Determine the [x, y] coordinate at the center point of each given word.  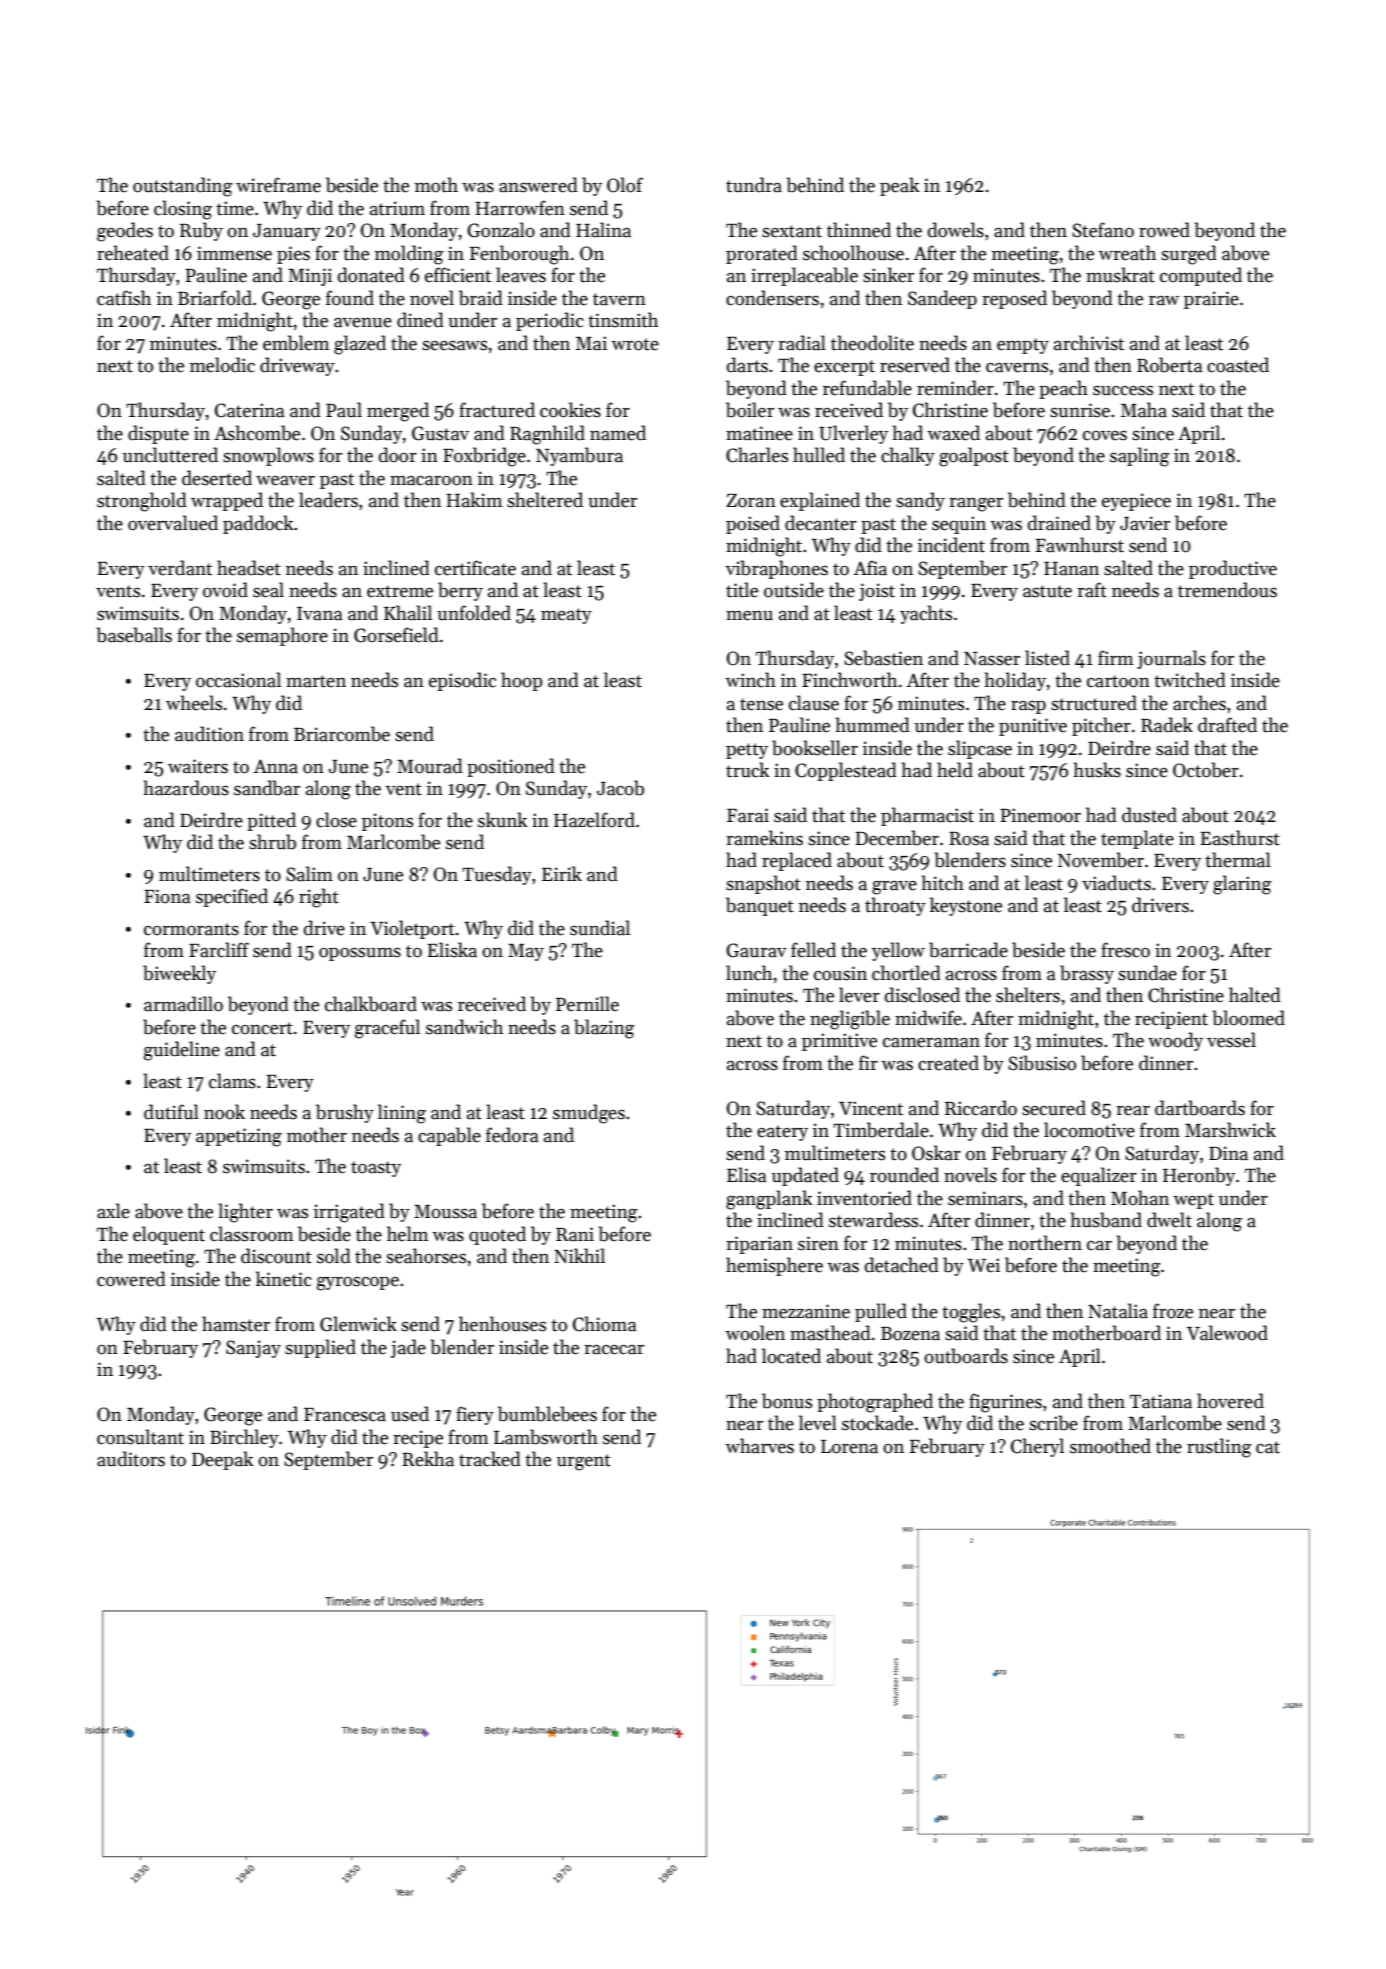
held [955, 770]
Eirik [562, 873]
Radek [1167, 725]
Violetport [412, 929]
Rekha [428, 1459]
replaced [797, 861]
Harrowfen [520, 208]
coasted [1238, 365]
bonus [787, 1401]
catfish [124, 298]
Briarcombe [342, 734]
